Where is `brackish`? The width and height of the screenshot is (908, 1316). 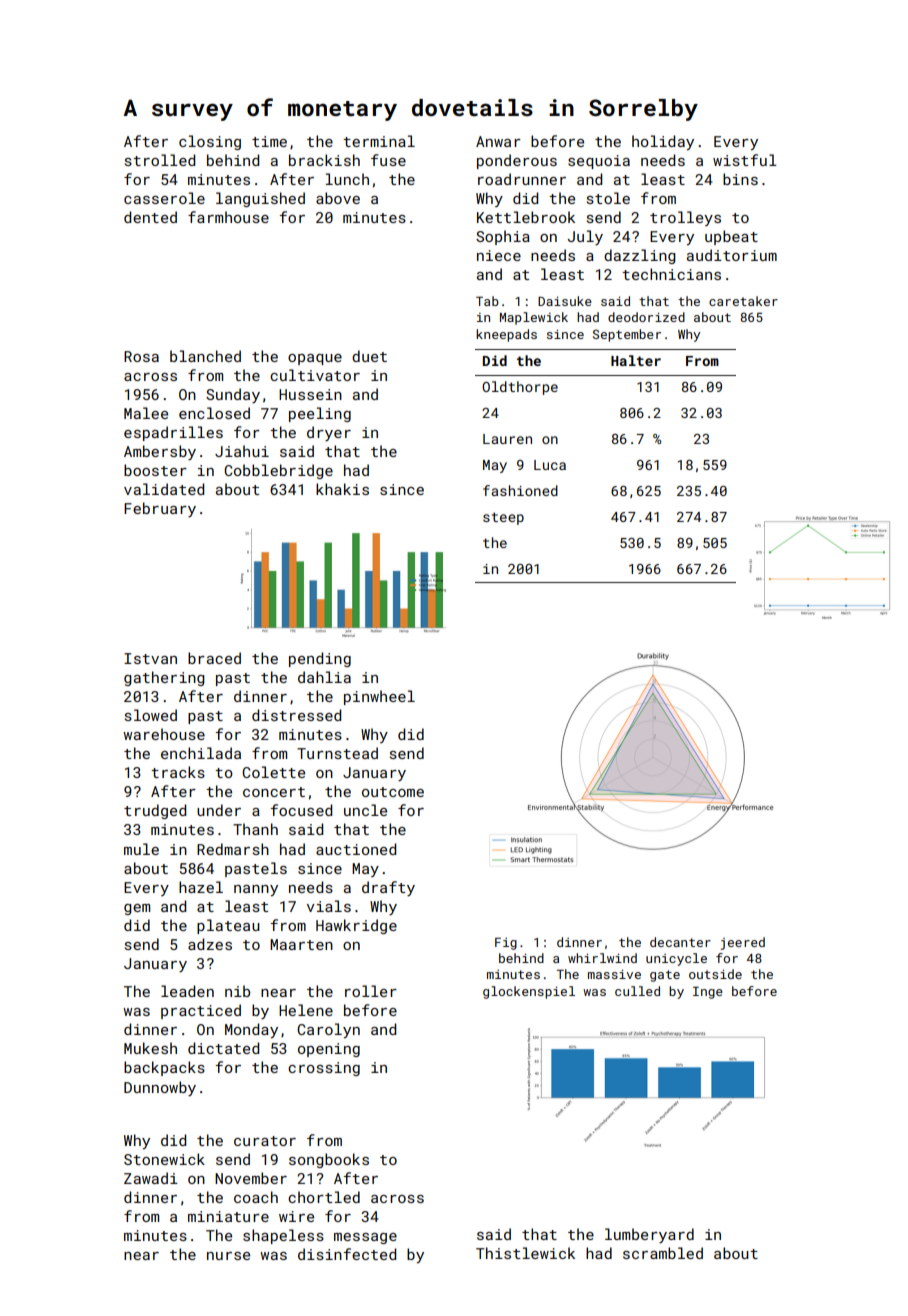
brackish is located at coordinates (324, 160).
